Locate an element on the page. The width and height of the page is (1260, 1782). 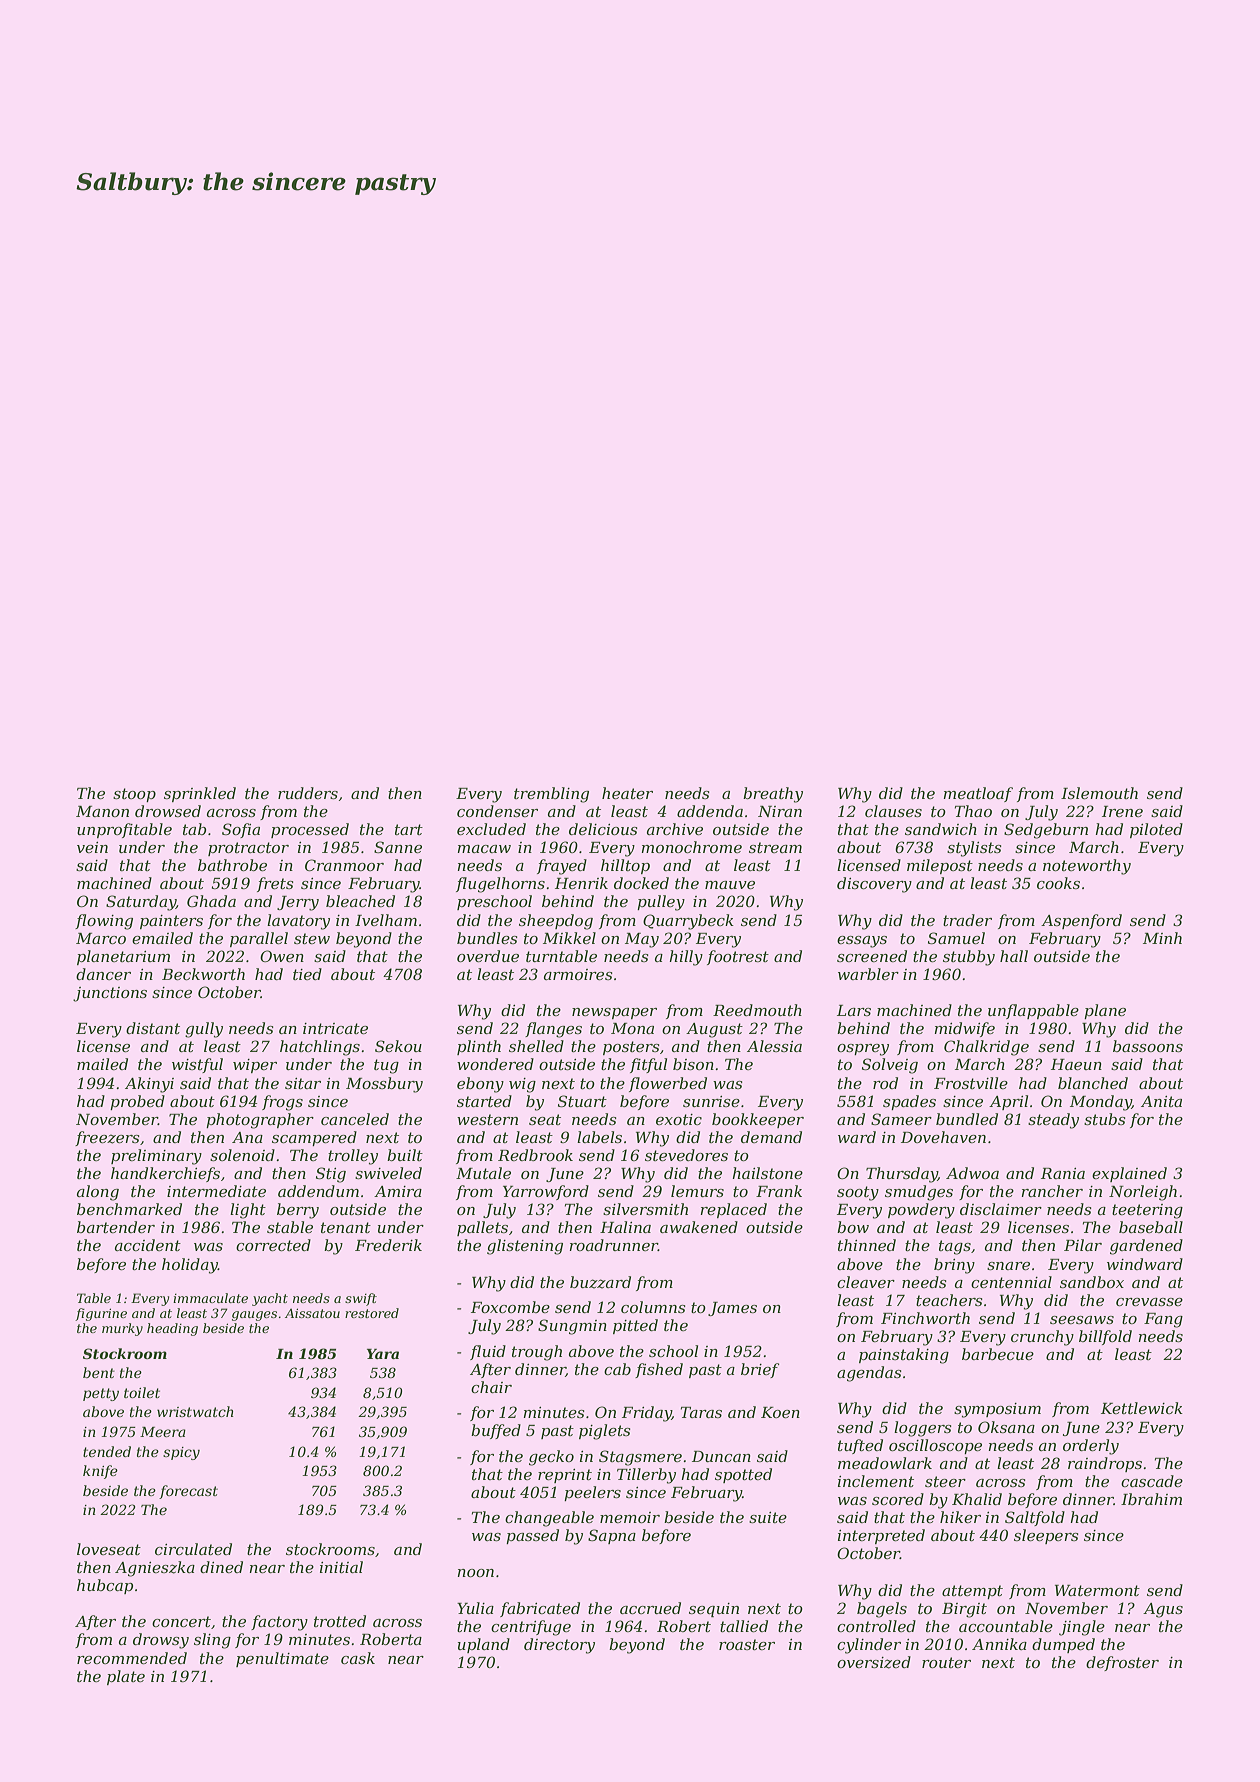
fished is located at coordinates (659, 1370).
